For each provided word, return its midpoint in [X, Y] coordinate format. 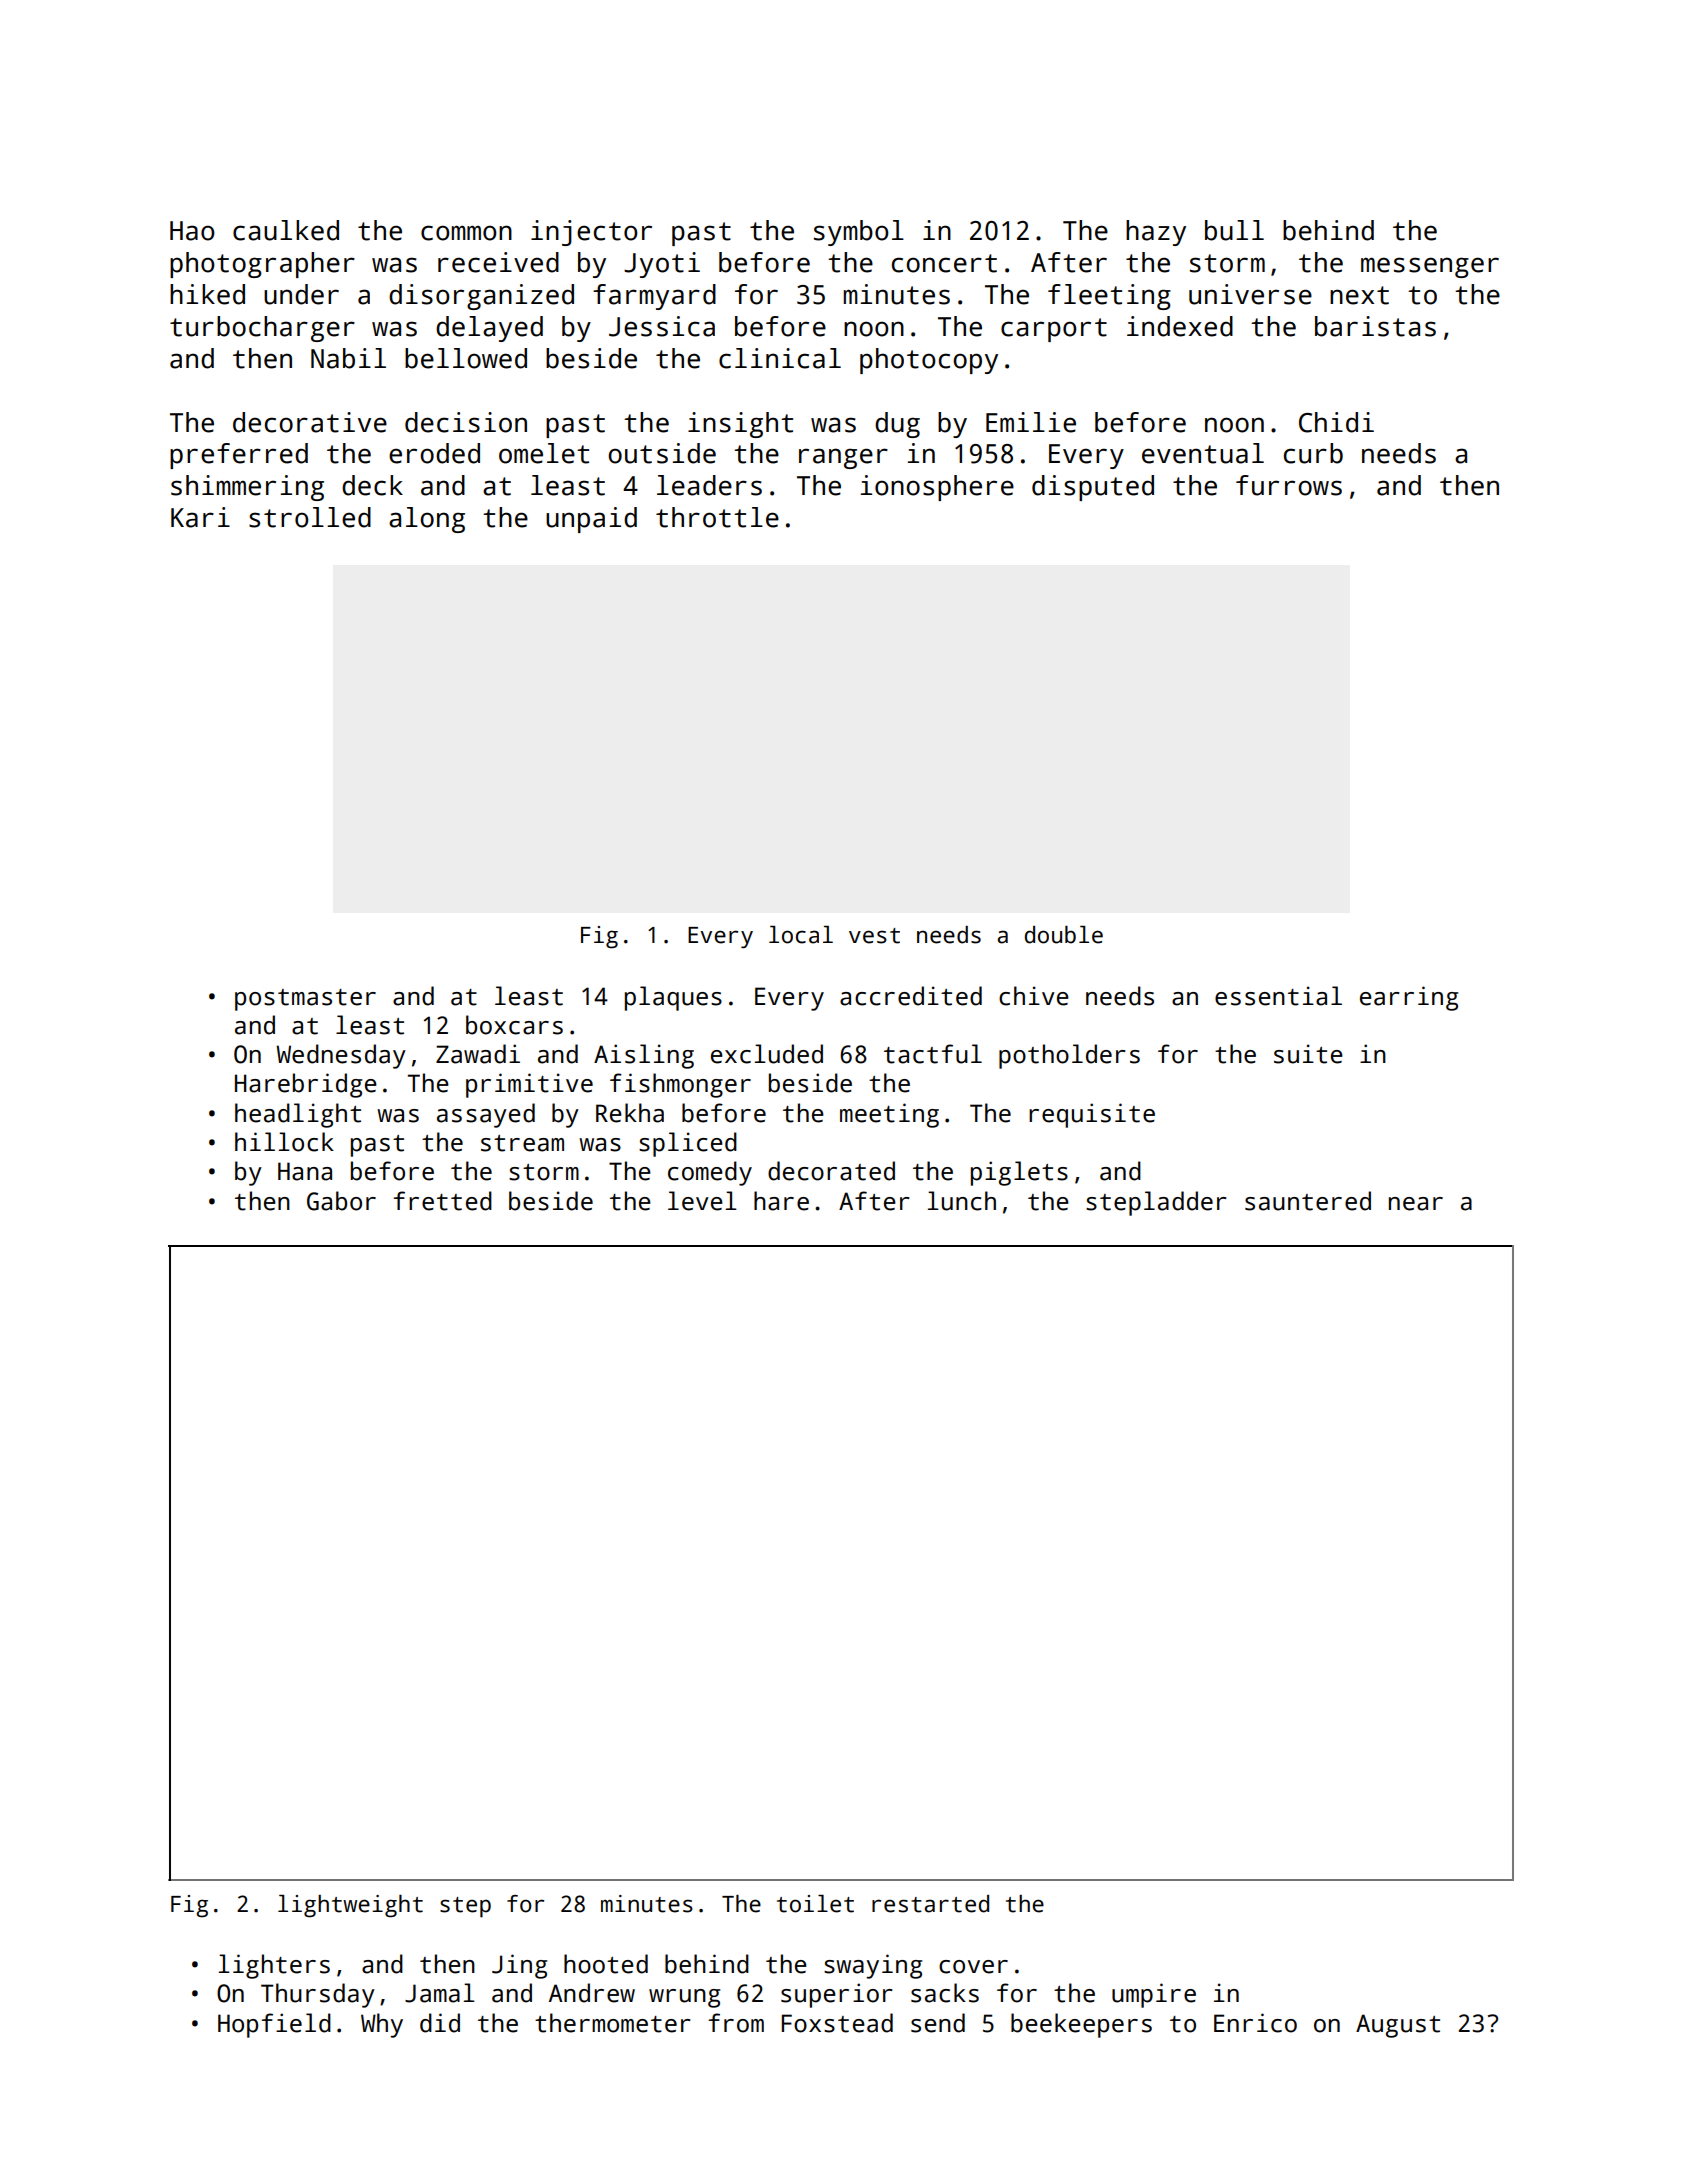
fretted [443, 1201]
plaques [673, 998]
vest [874, 936]
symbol [859, 233]
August [1398, 2026]
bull [1234, 230]
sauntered [1308, 1201]
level [702, 1201]
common [466, 233]
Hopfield [274, 2025]
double [1064, 935]
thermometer [613, 2023]
